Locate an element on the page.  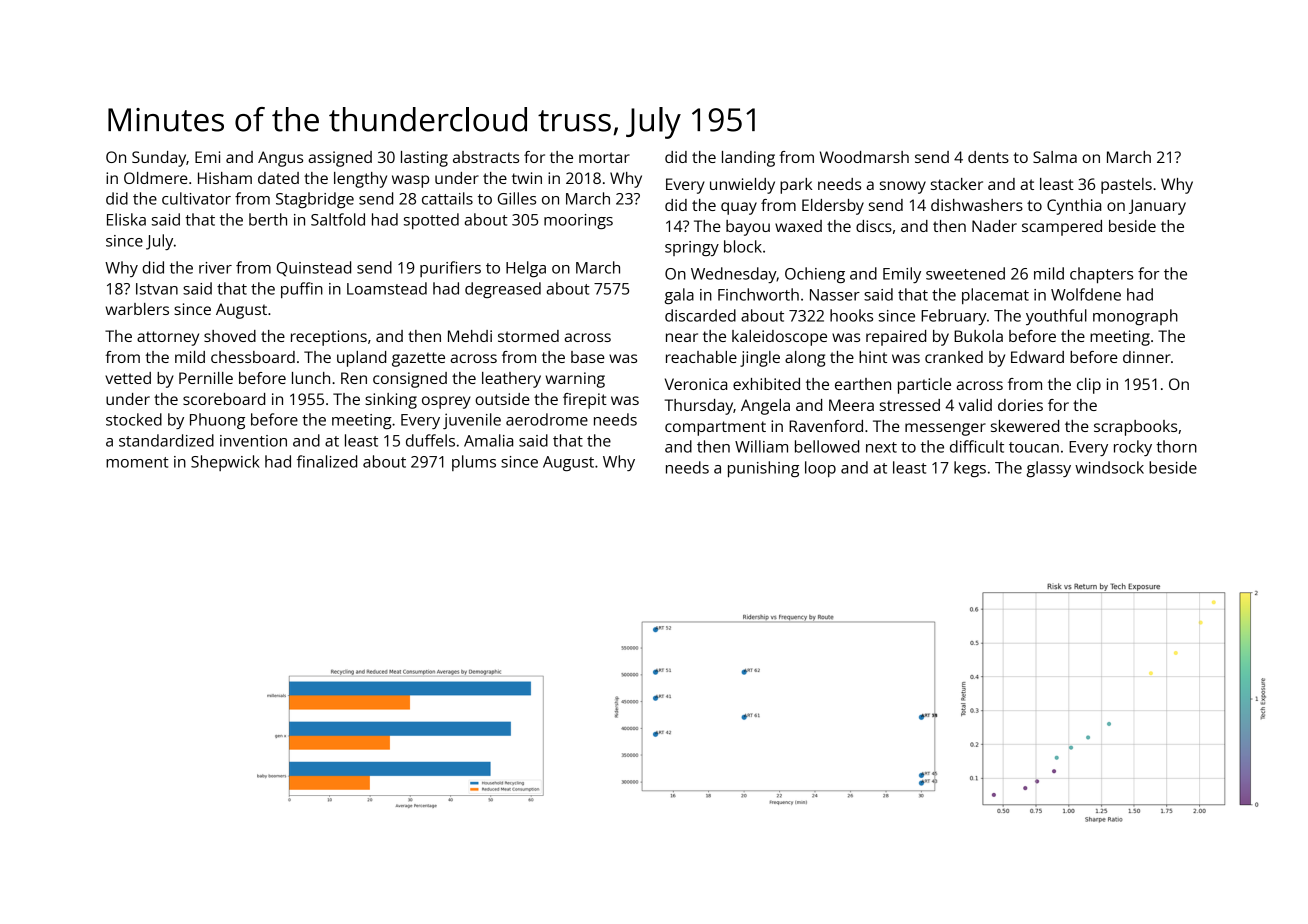
dinner is located at coordinates (1147, 357).
